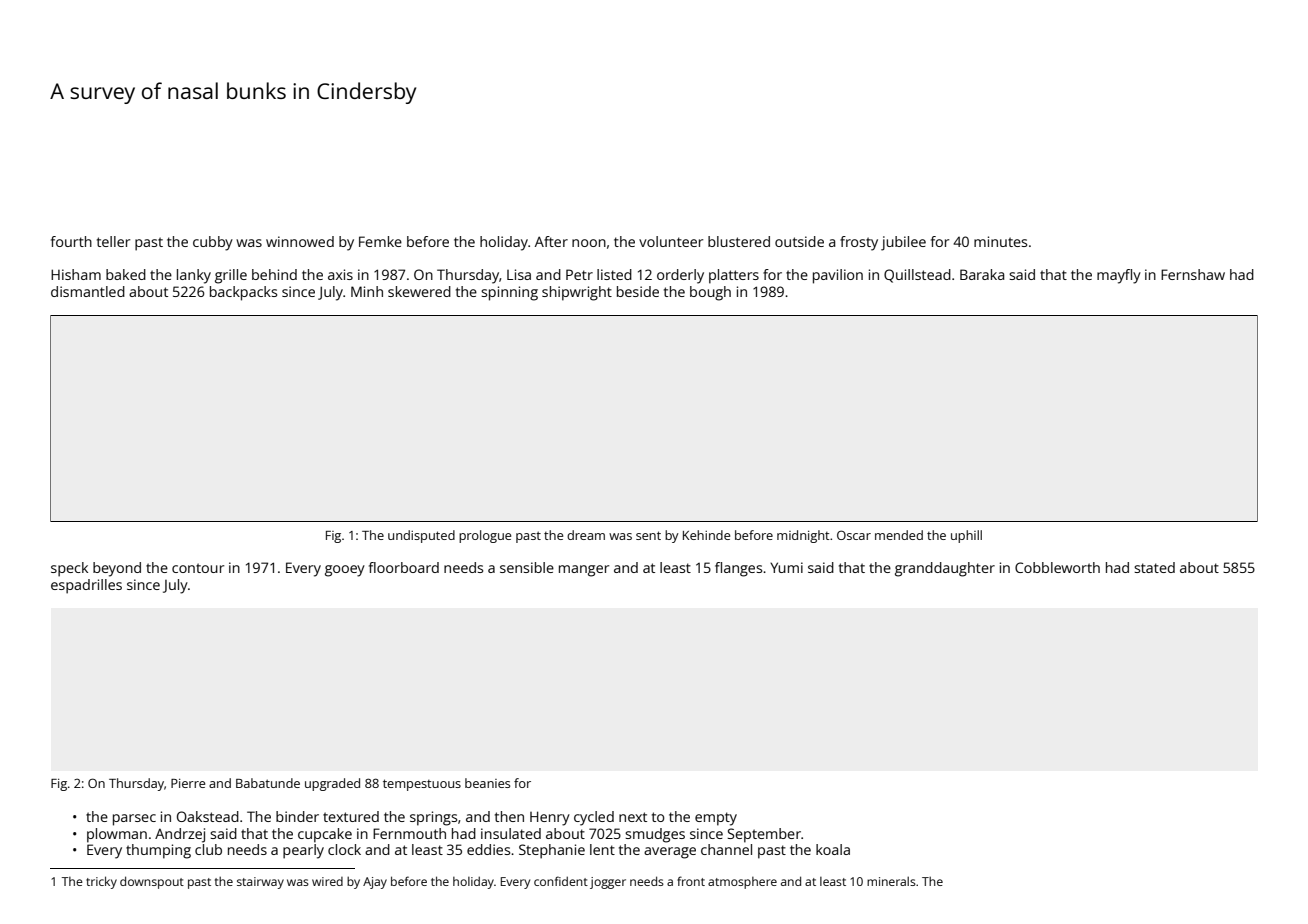  What do you see at coordinates (1154, 567) in the image?
I see `stated` at bounding box center [1154, 567].
